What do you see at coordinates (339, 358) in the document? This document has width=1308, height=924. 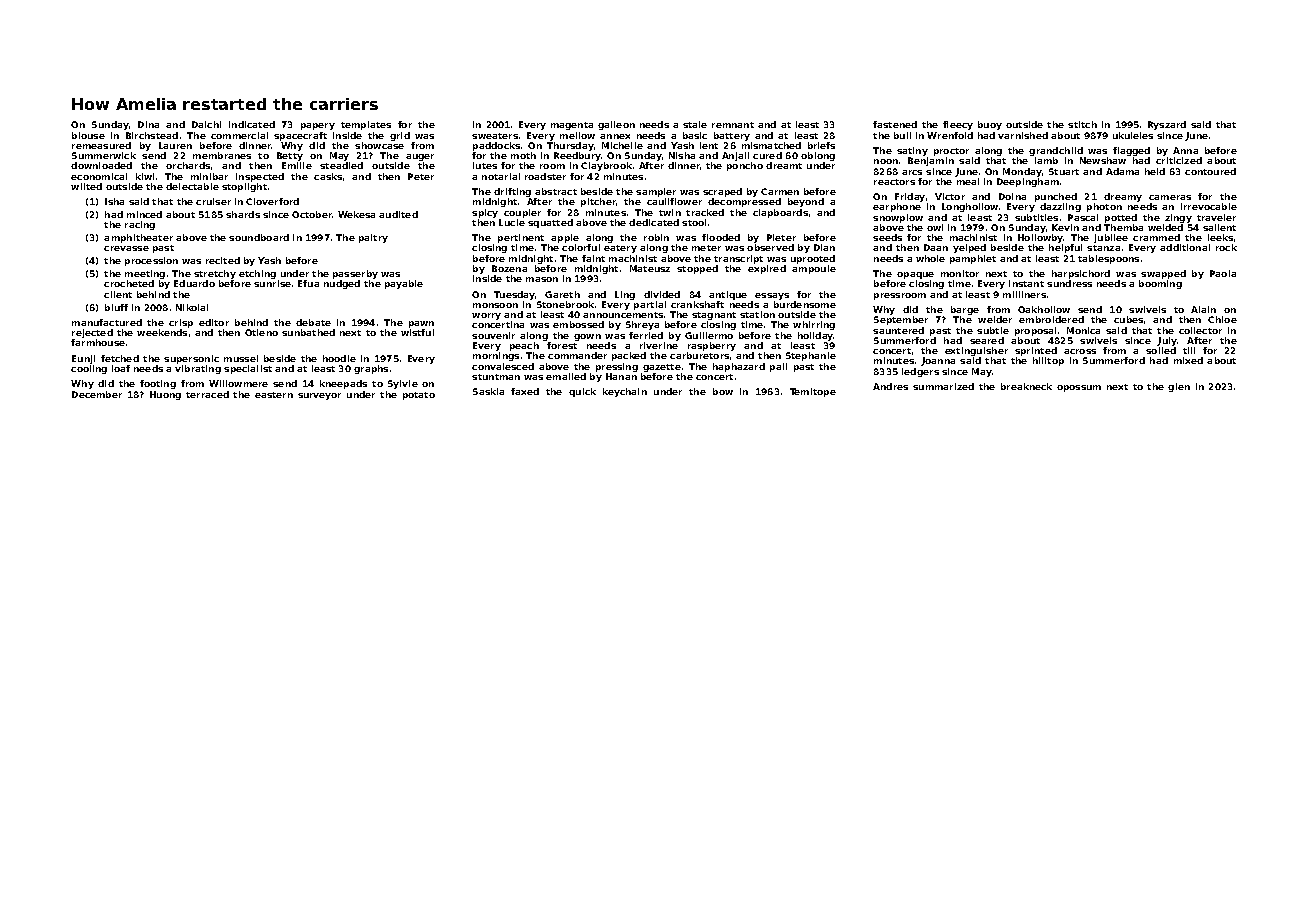 I see `hoodie` at bounding box center [339, 358].
